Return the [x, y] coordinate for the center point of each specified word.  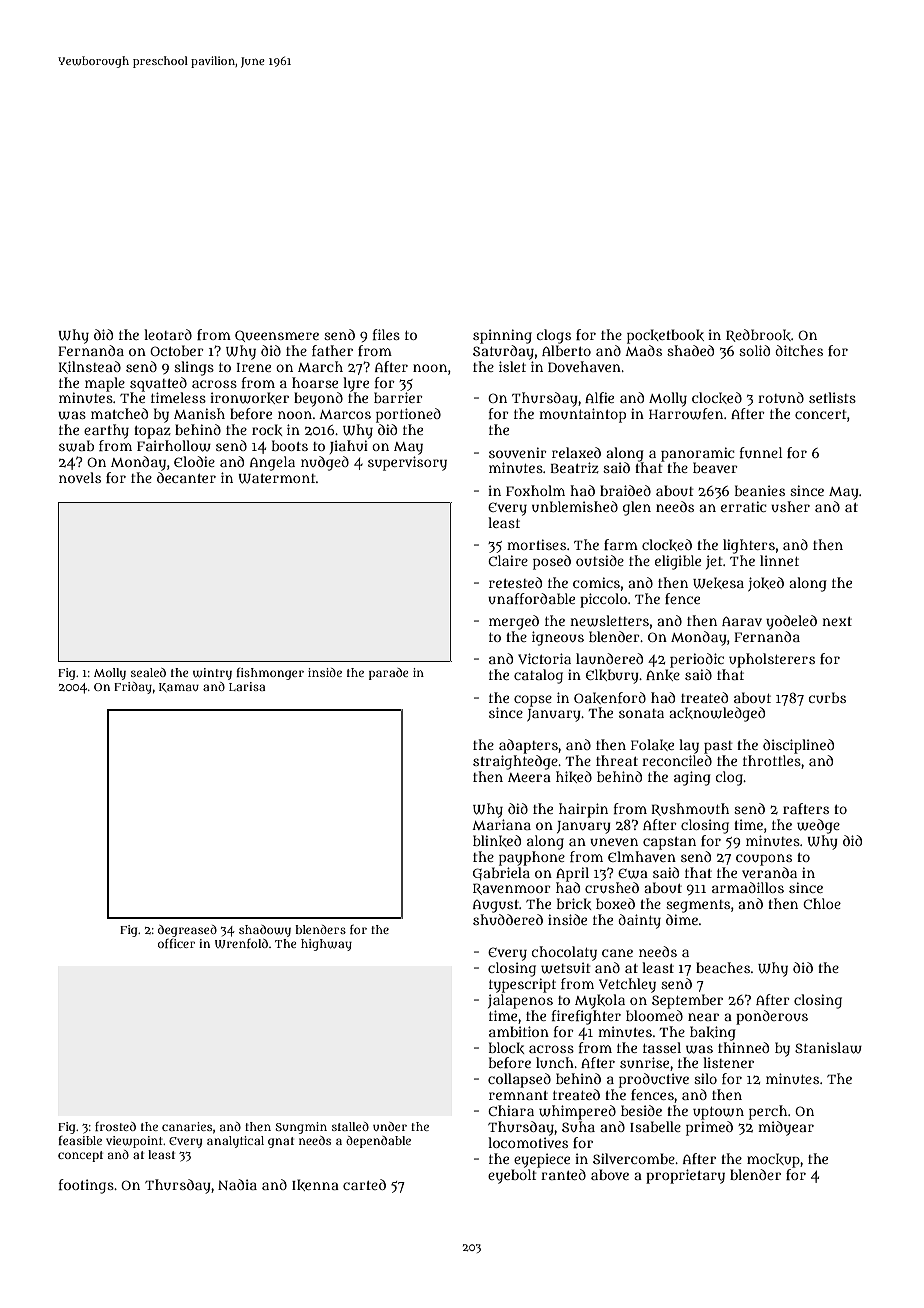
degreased [187, 931]
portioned [408, 415]
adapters [528, 746]
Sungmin [301, 1128]
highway [326, 945]
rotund [781, 397]
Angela [272, 463]
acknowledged [717, 714]
